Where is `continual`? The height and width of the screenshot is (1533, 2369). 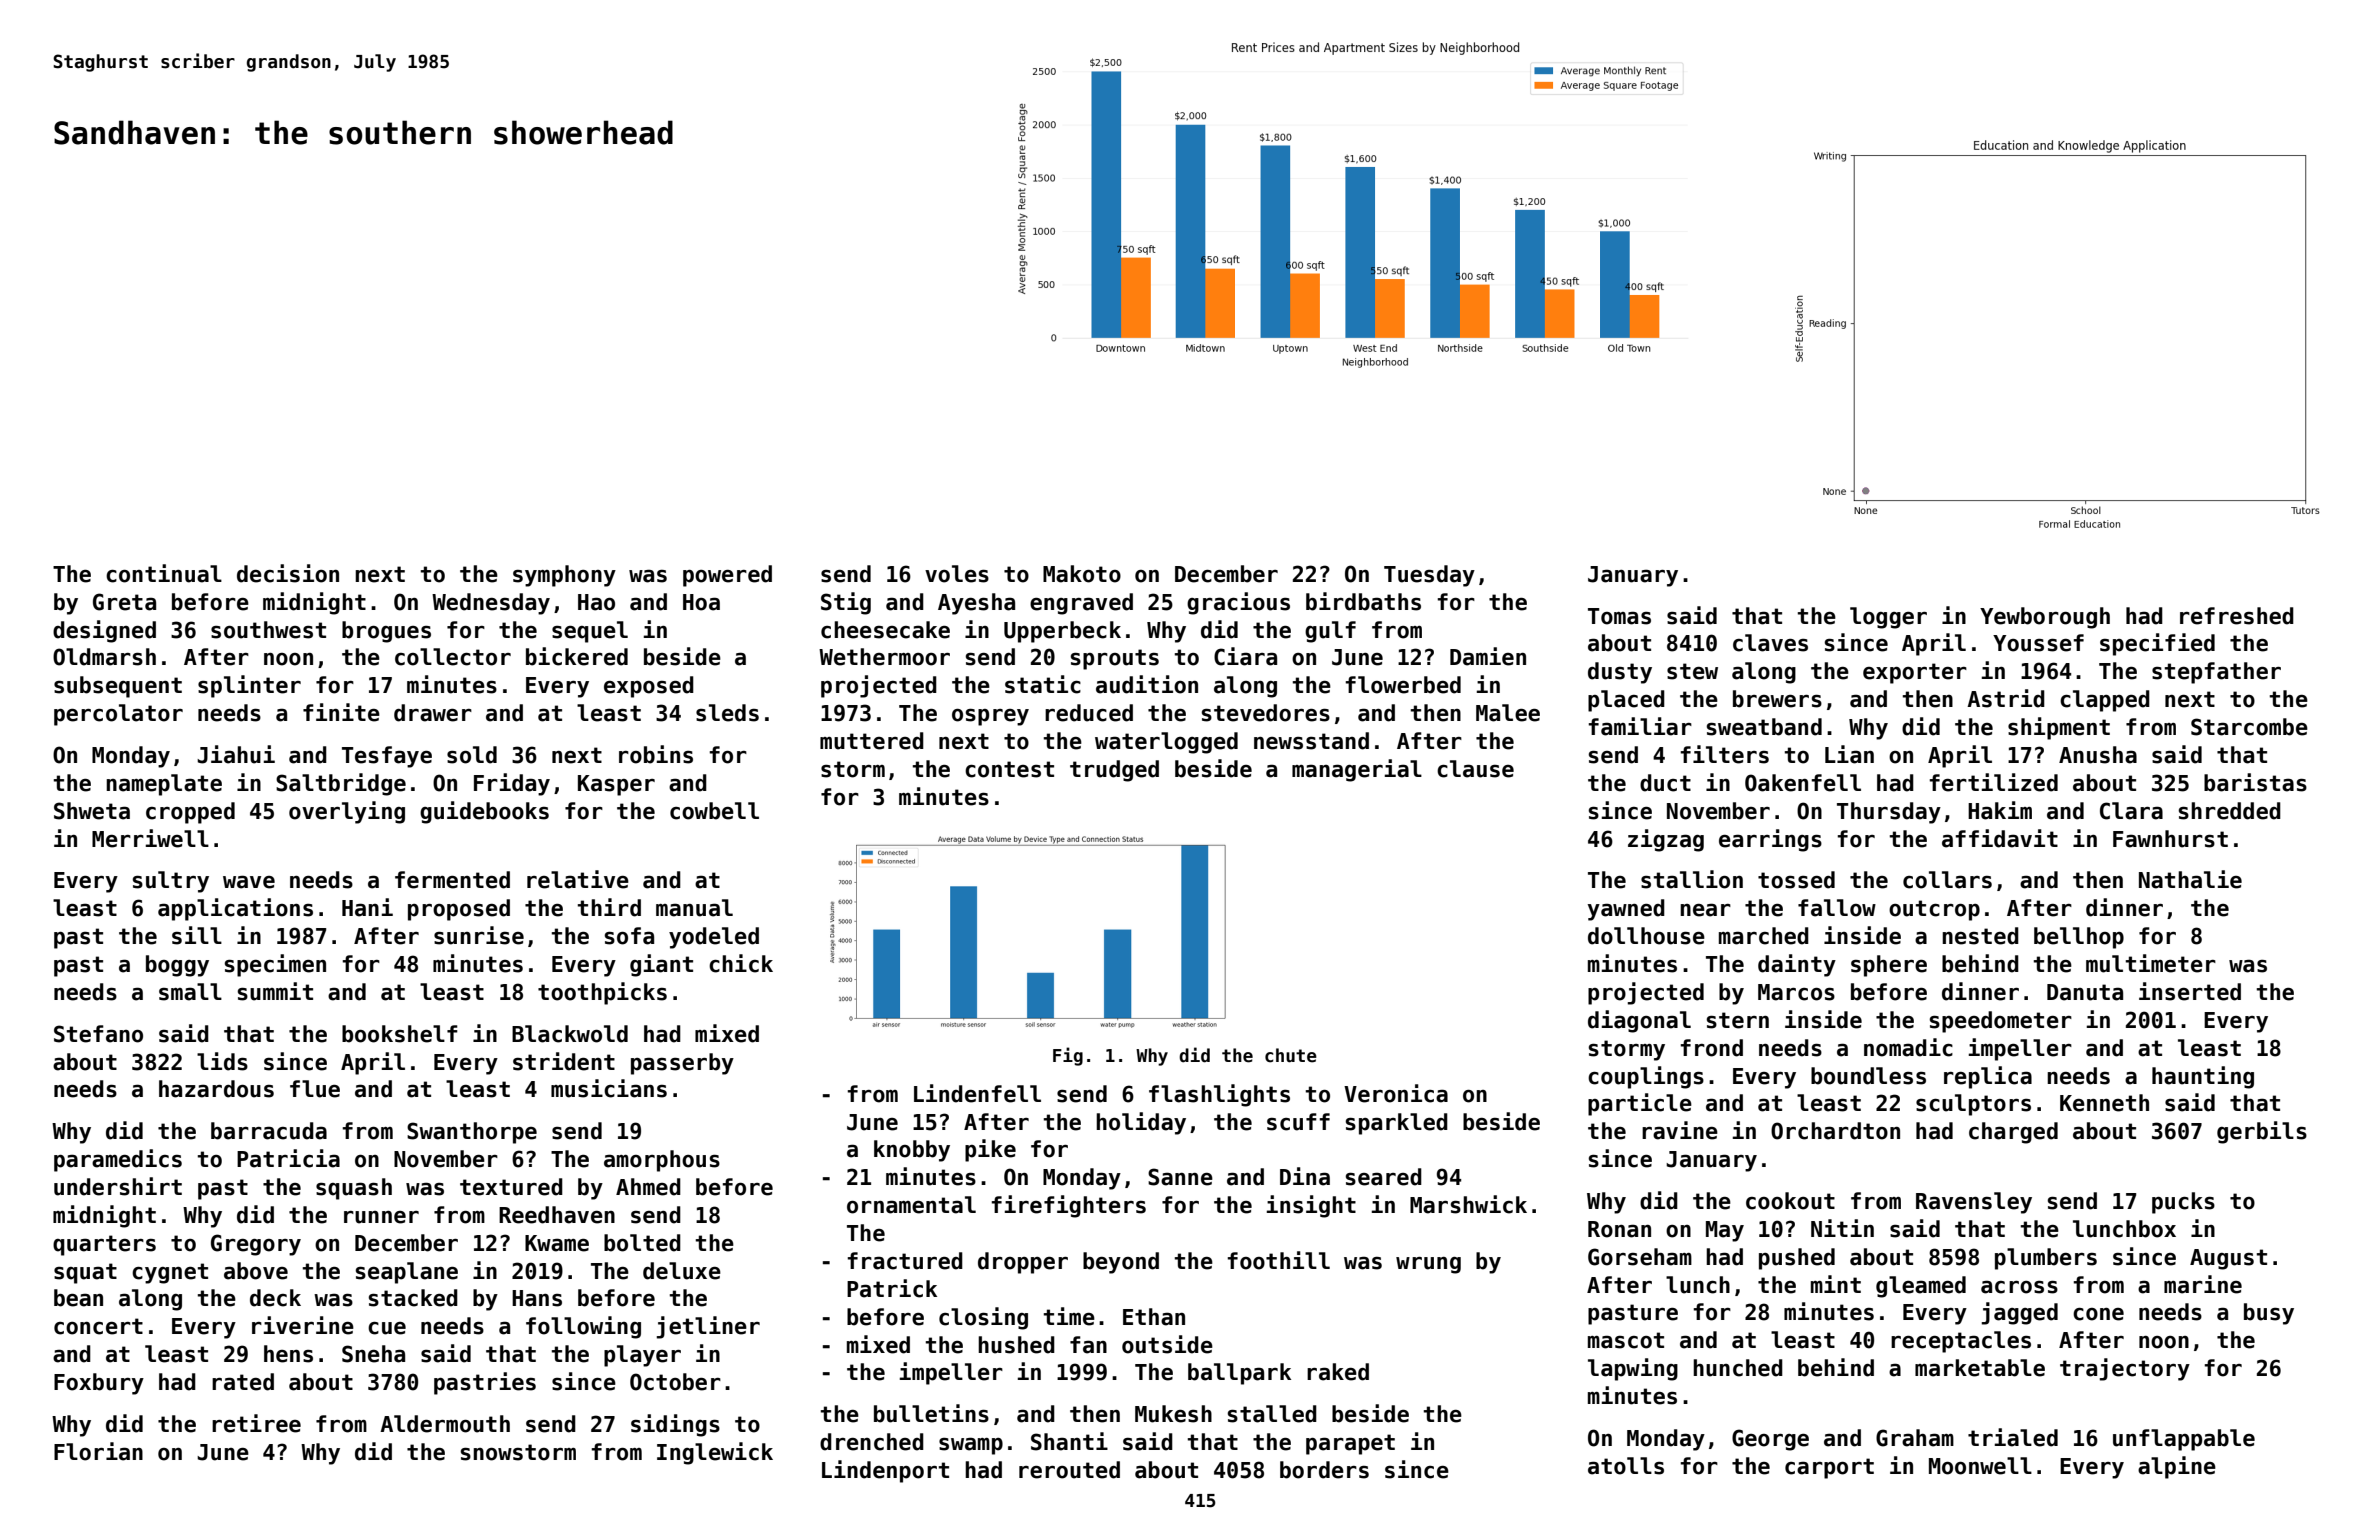 continual is located at coordinates (164, 573).
